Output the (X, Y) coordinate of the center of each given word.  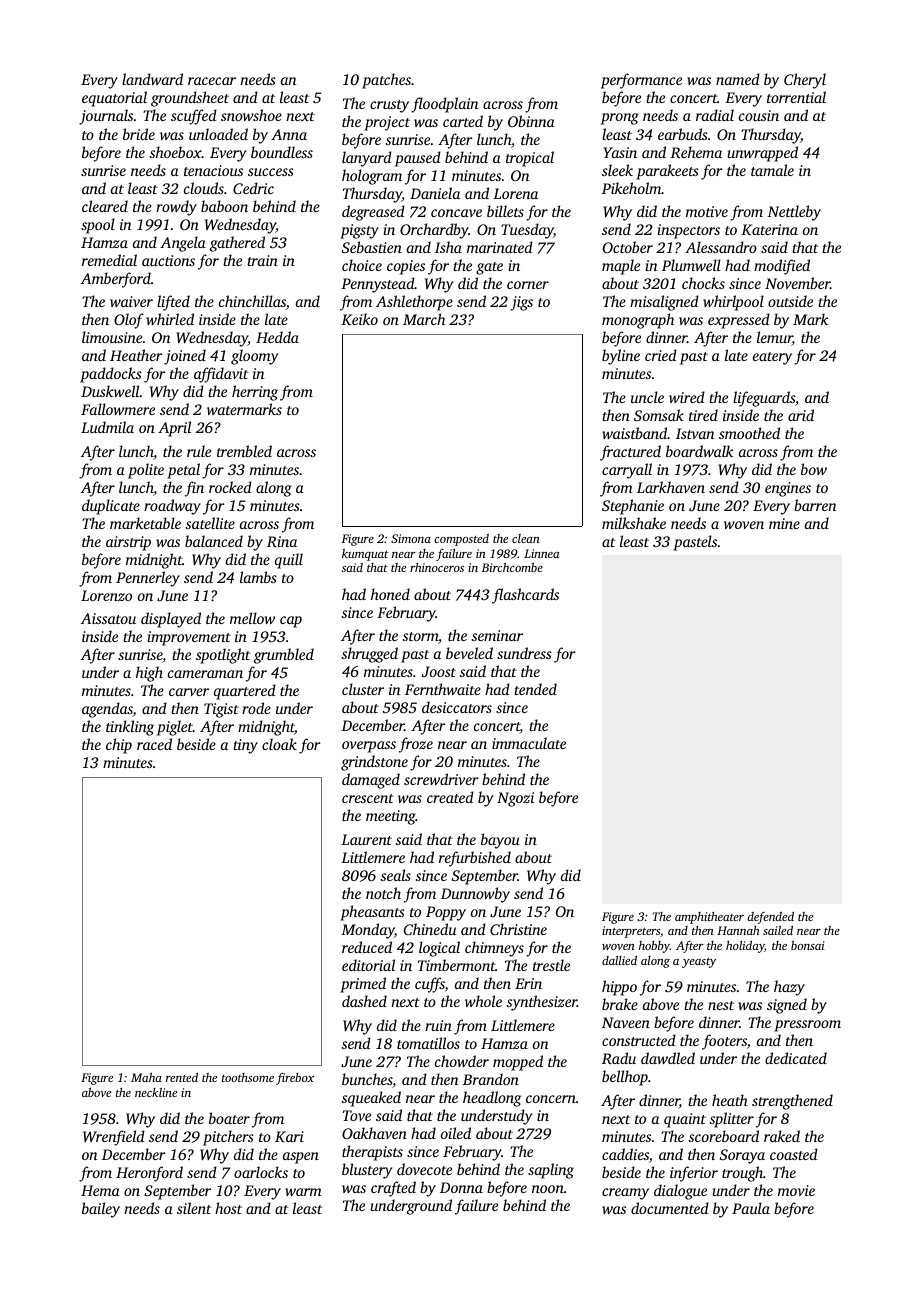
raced (154, 744)
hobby (654, 947)
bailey (101, 1210)
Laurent (366, 839)
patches (386, 81)
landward (152, 79)
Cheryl (805, 81)
